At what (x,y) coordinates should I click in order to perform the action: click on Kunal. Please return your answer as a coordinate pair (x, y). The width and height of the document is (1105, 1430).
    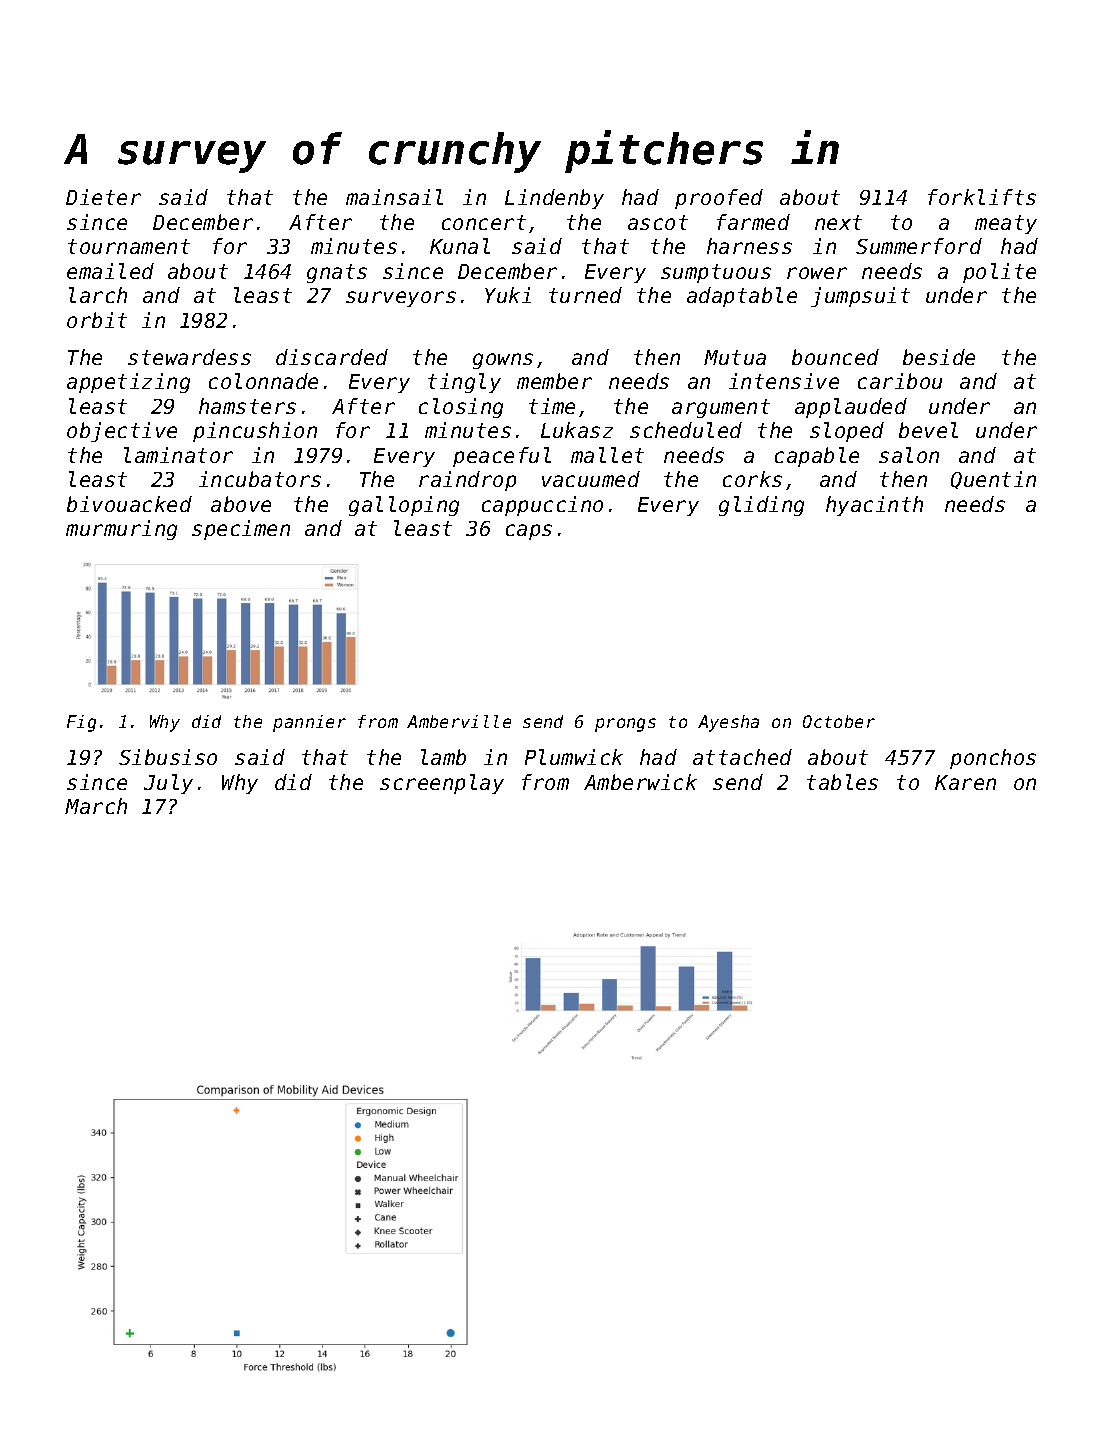
    Looking at the image, I should click on (460, 246).
